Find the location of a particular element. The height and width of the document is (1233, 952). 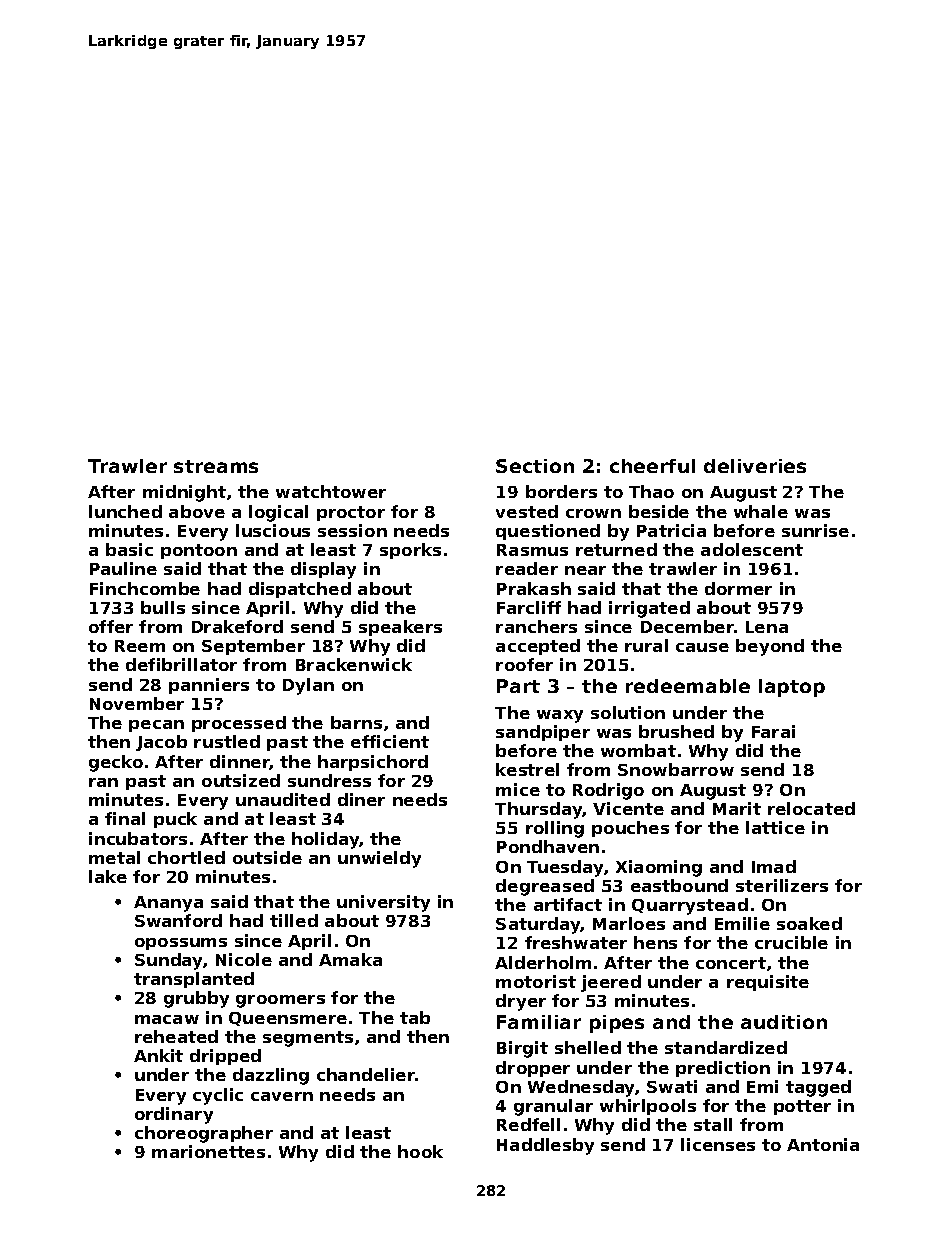

speakers is located at coordinates (400, 628).
